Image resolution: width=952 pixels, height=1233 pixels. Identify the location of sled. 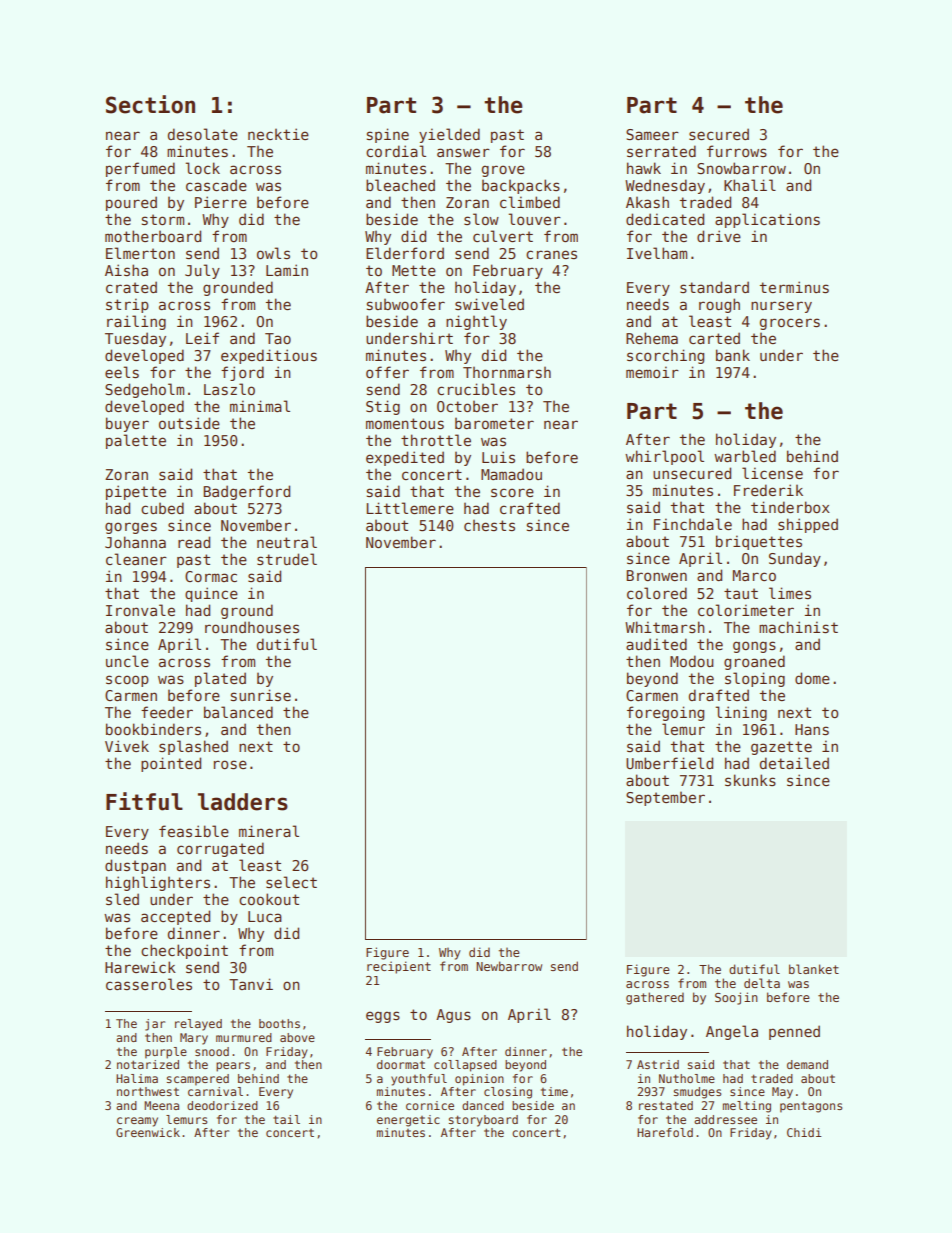
(122, 899).
